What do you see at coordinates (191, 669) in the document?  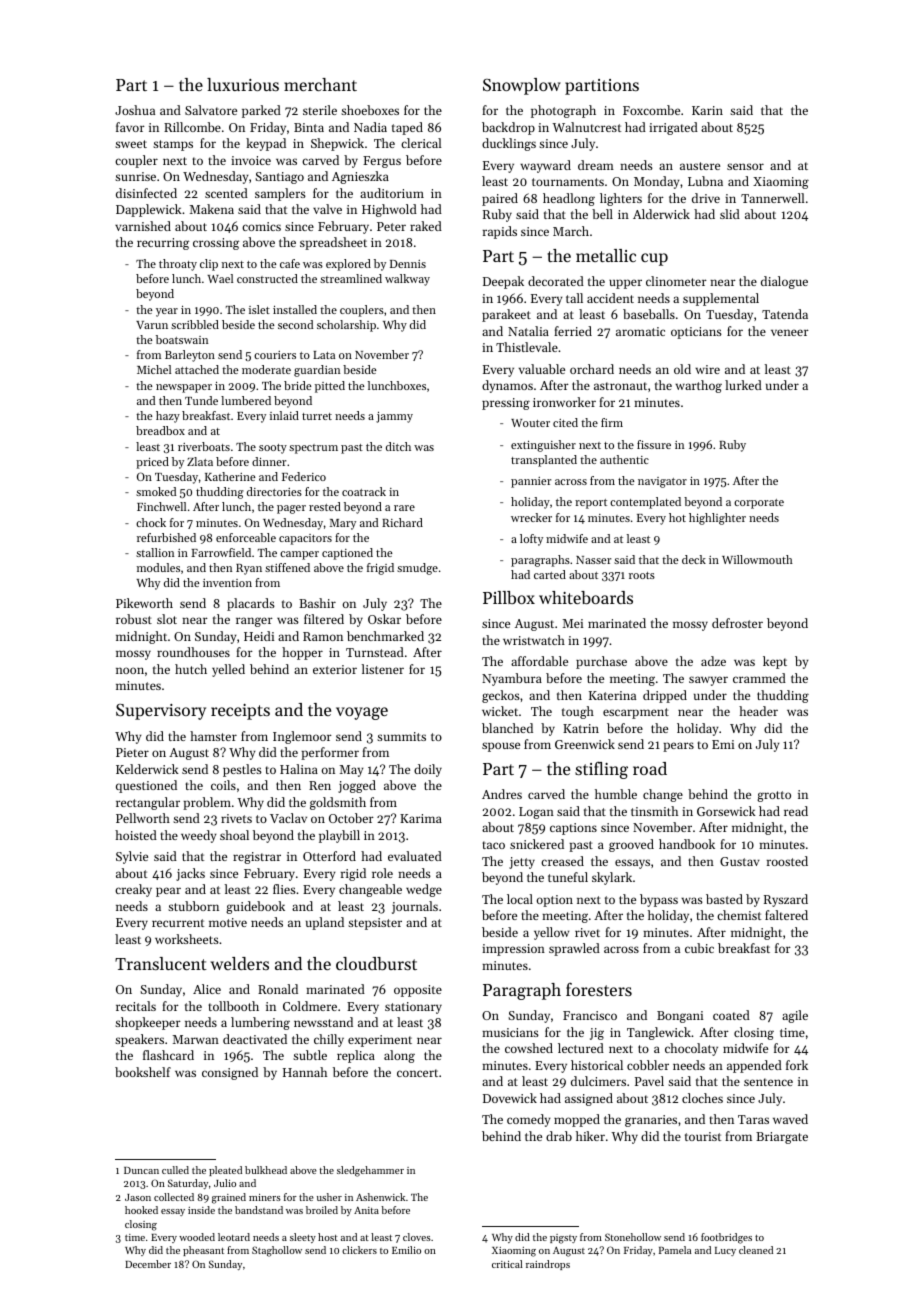 I see `hutch` at bounding box center [191, 669].
